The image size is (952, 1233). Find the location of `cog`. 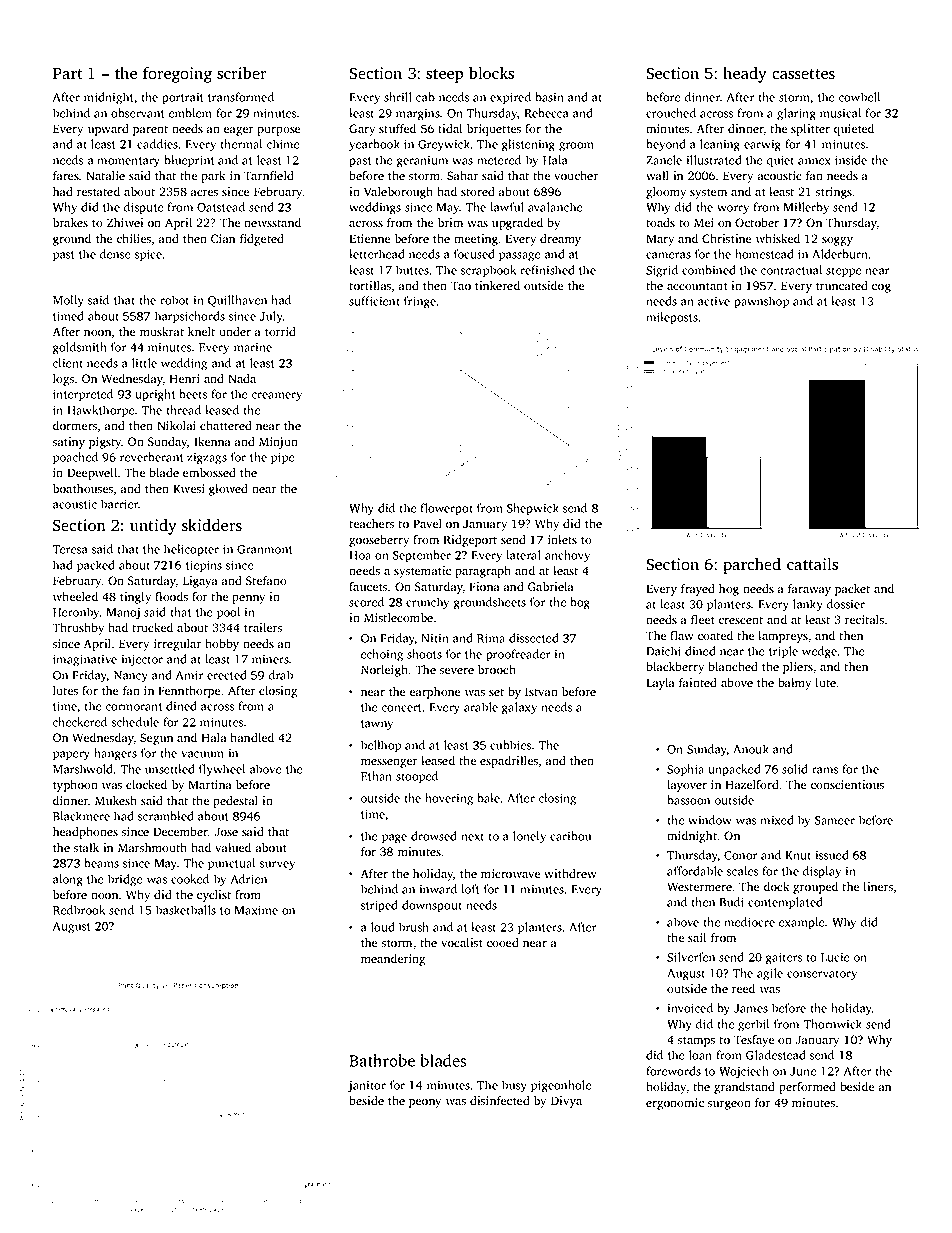

cog is located at coordinates (881, 288).
